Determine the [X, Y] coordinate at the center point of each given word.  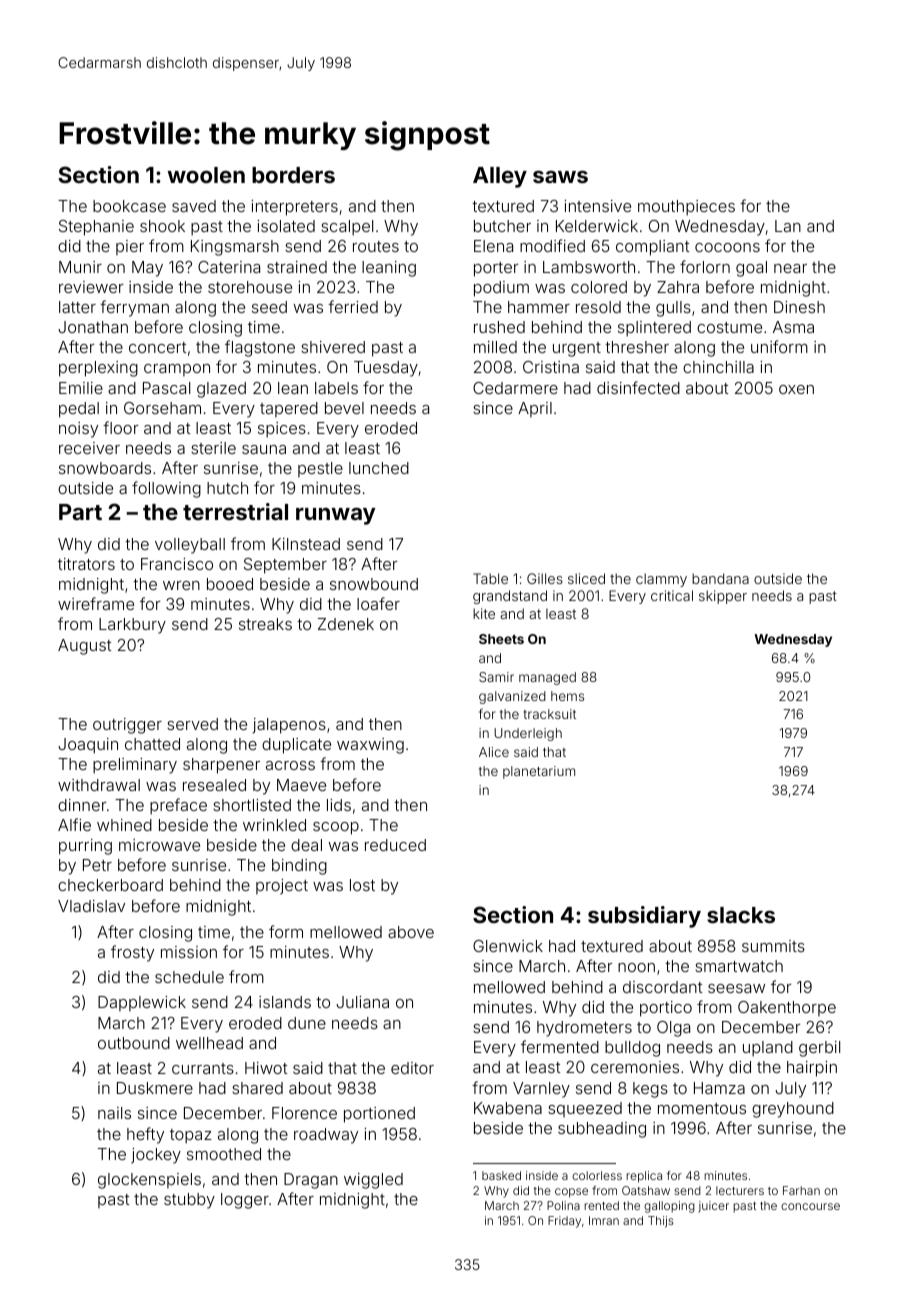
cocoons [727, 247]
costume [729, 327]
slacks [741, 915]
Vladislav [91, 906]
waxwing [370, 746]
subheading [602, 1130]
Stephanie [96, 228]
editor [412, 1068]
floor [121, 427]
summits [773, 946]
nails [114, 1113]
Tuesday [386, 369]
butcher [502, 226]
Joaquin [88, 746]
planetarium [539, 772]
